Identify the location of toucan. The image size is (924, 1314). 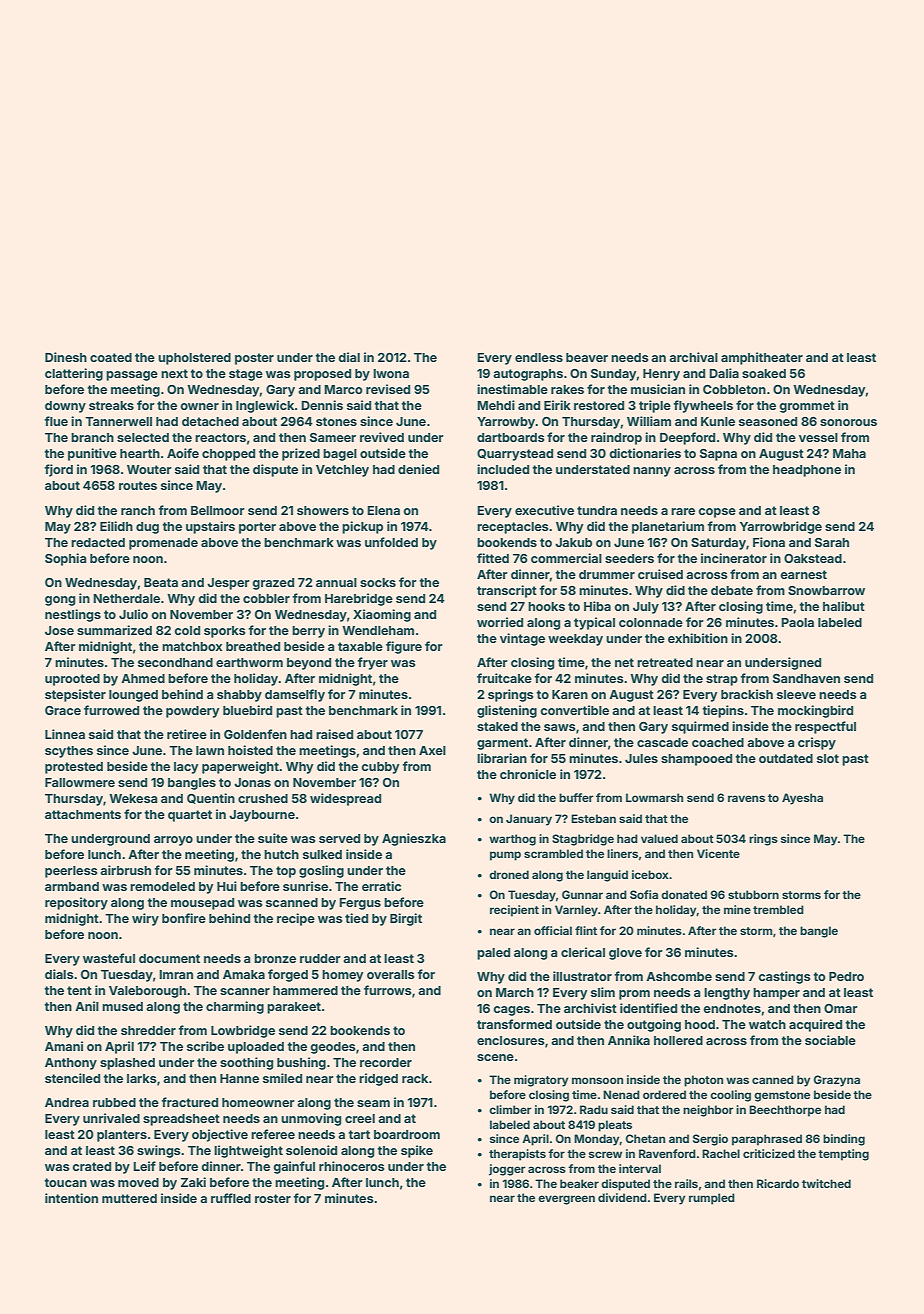
(66, 1182).
